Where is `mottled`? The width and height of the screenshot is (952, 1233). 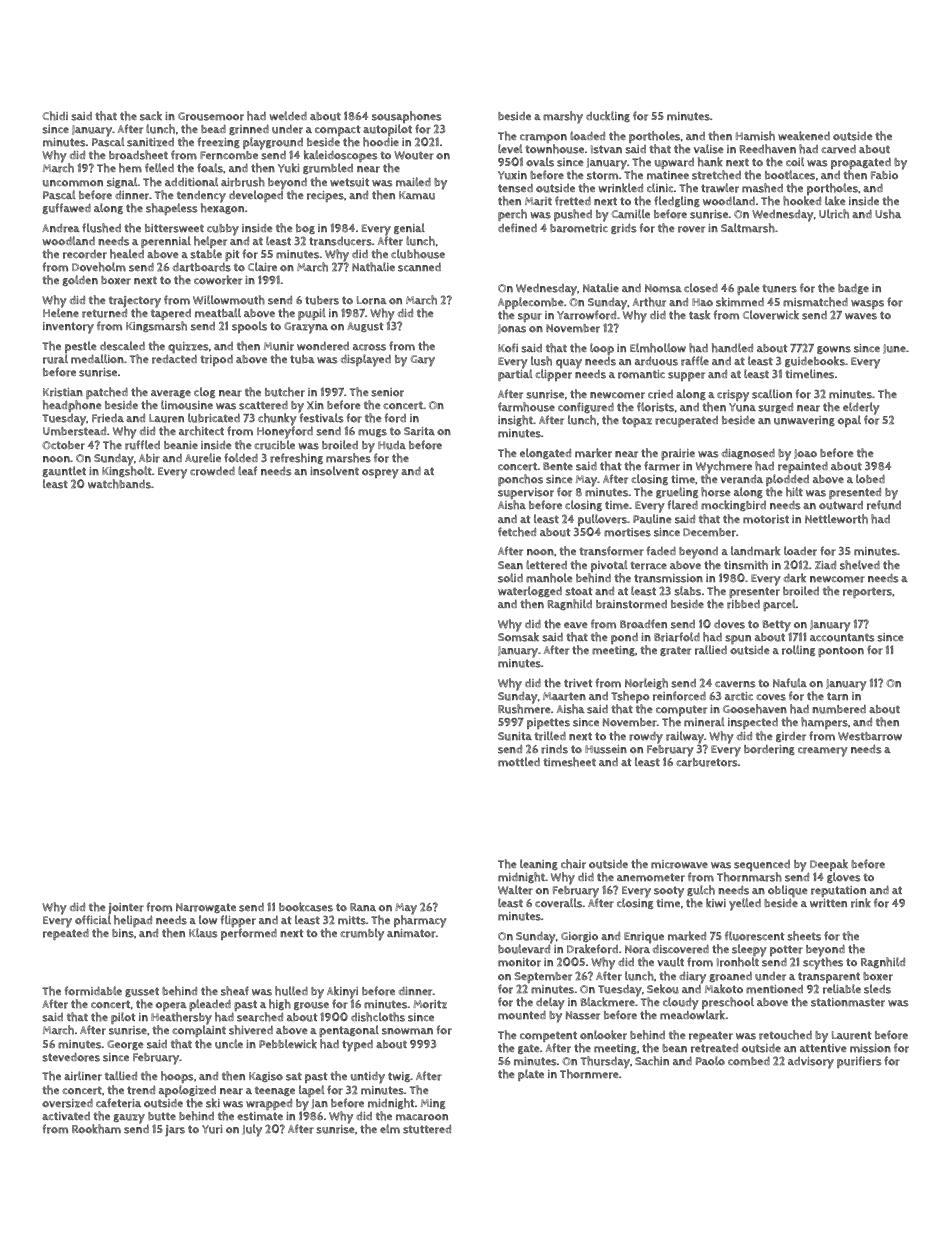
mottled is located at coordinates (519, 762).
